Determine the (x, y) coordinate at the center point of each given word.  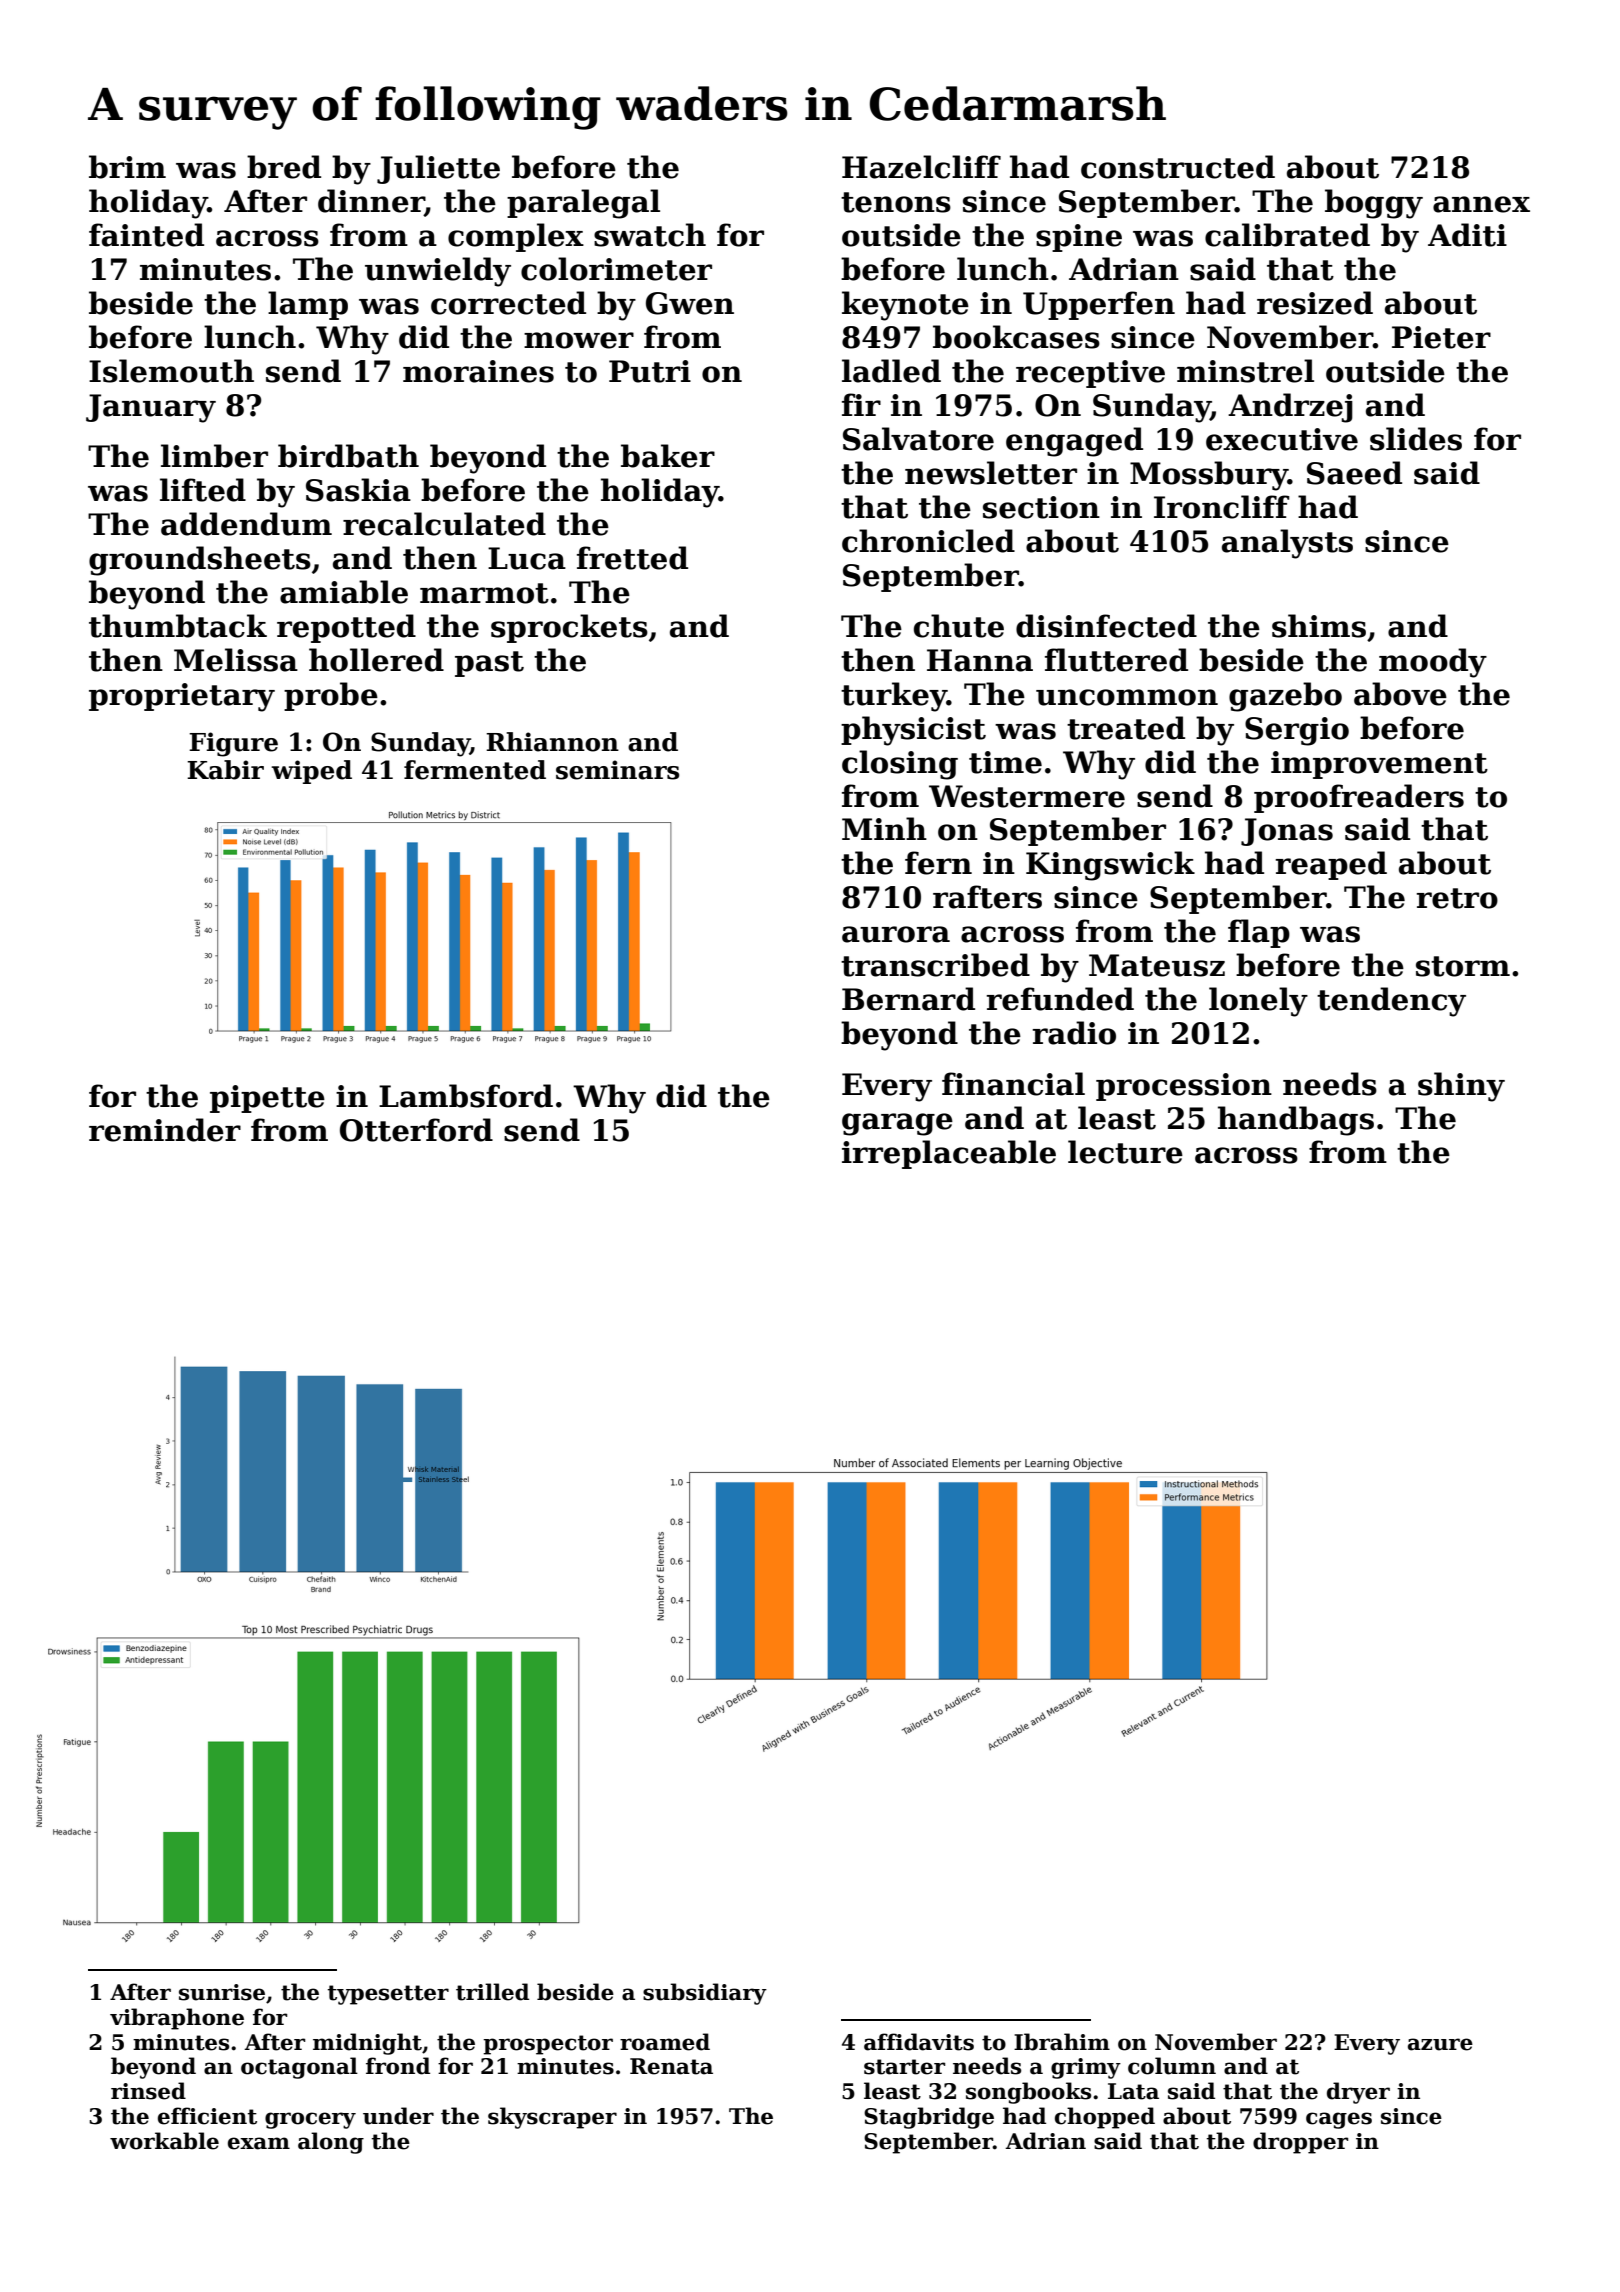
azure (1440, 2044)
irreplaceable (949, 1154)
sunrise (222, 1992)
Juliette (438, 169)
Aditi (1467, 235)
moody (1433, 663)
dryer (1358, 2093)
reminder (165, 1130)
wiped (311, 772)
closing (900, 765)
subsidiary (705, 1994)
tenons (896, 202)
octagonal (299, 2068)
